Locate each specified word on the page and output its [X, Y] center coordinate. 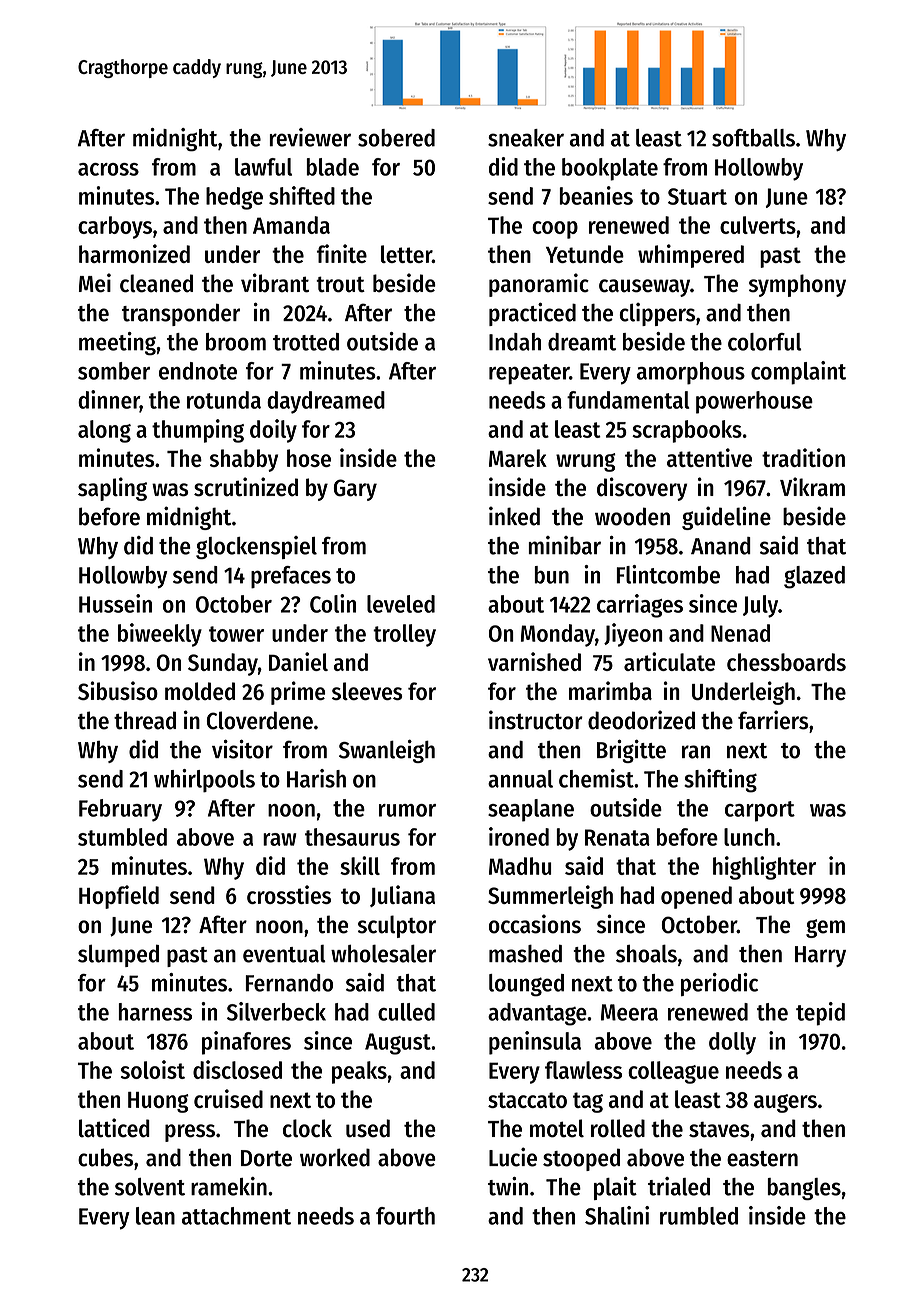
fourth [405, 1216]
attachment [236, 1216]
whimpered [691, 256]
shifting [720, 781]
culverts [758, 225]
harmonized [134, 253]
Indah [515, 342]
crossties [289, 894]
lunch [749, 837]
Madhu [520, 866]
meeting [117, 344]
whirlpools [204, 781]
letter [406, 254]
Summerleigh [550, 897]
